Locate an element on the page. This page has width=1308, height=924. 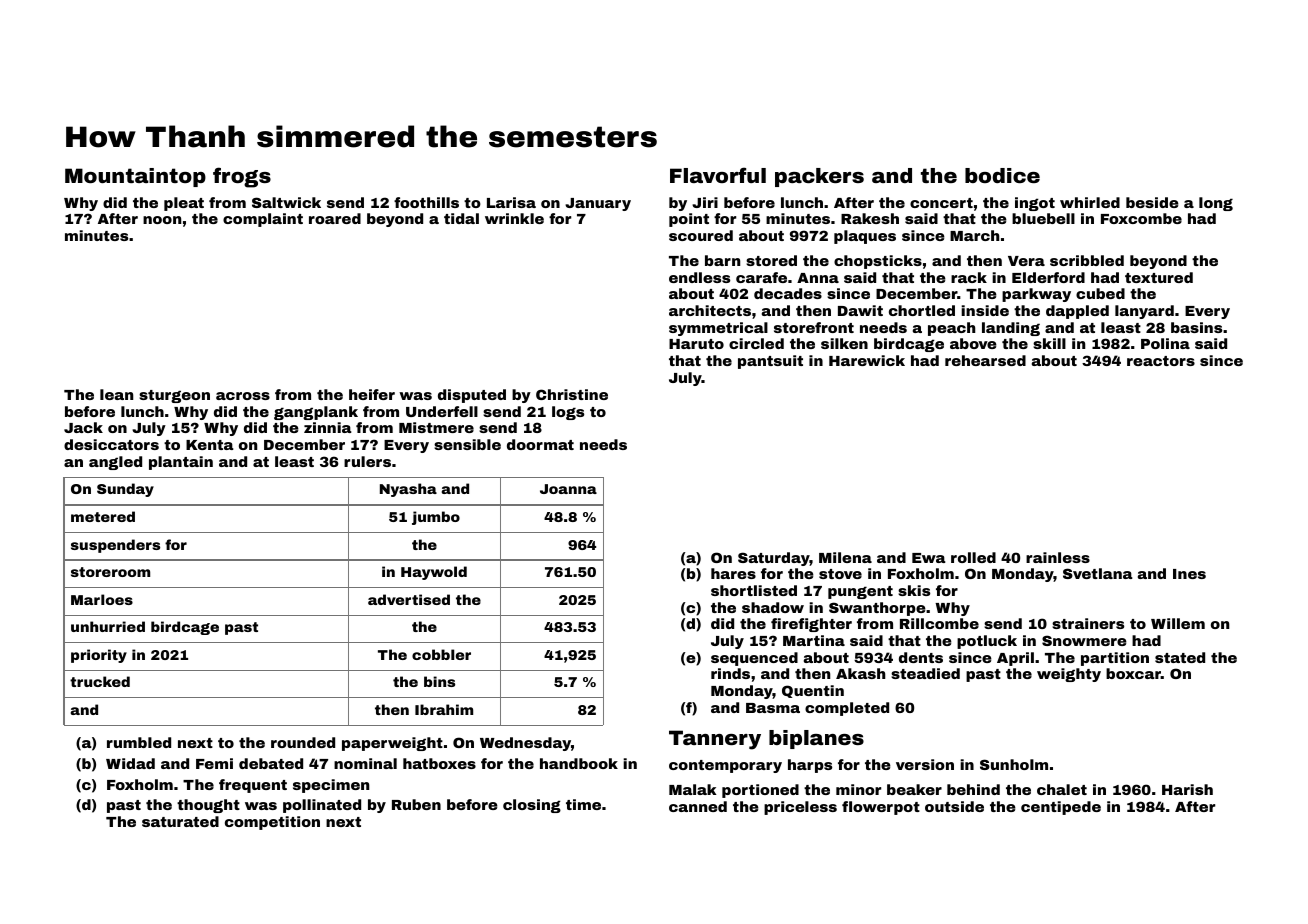
long is located at coordinates (1216, 204).
